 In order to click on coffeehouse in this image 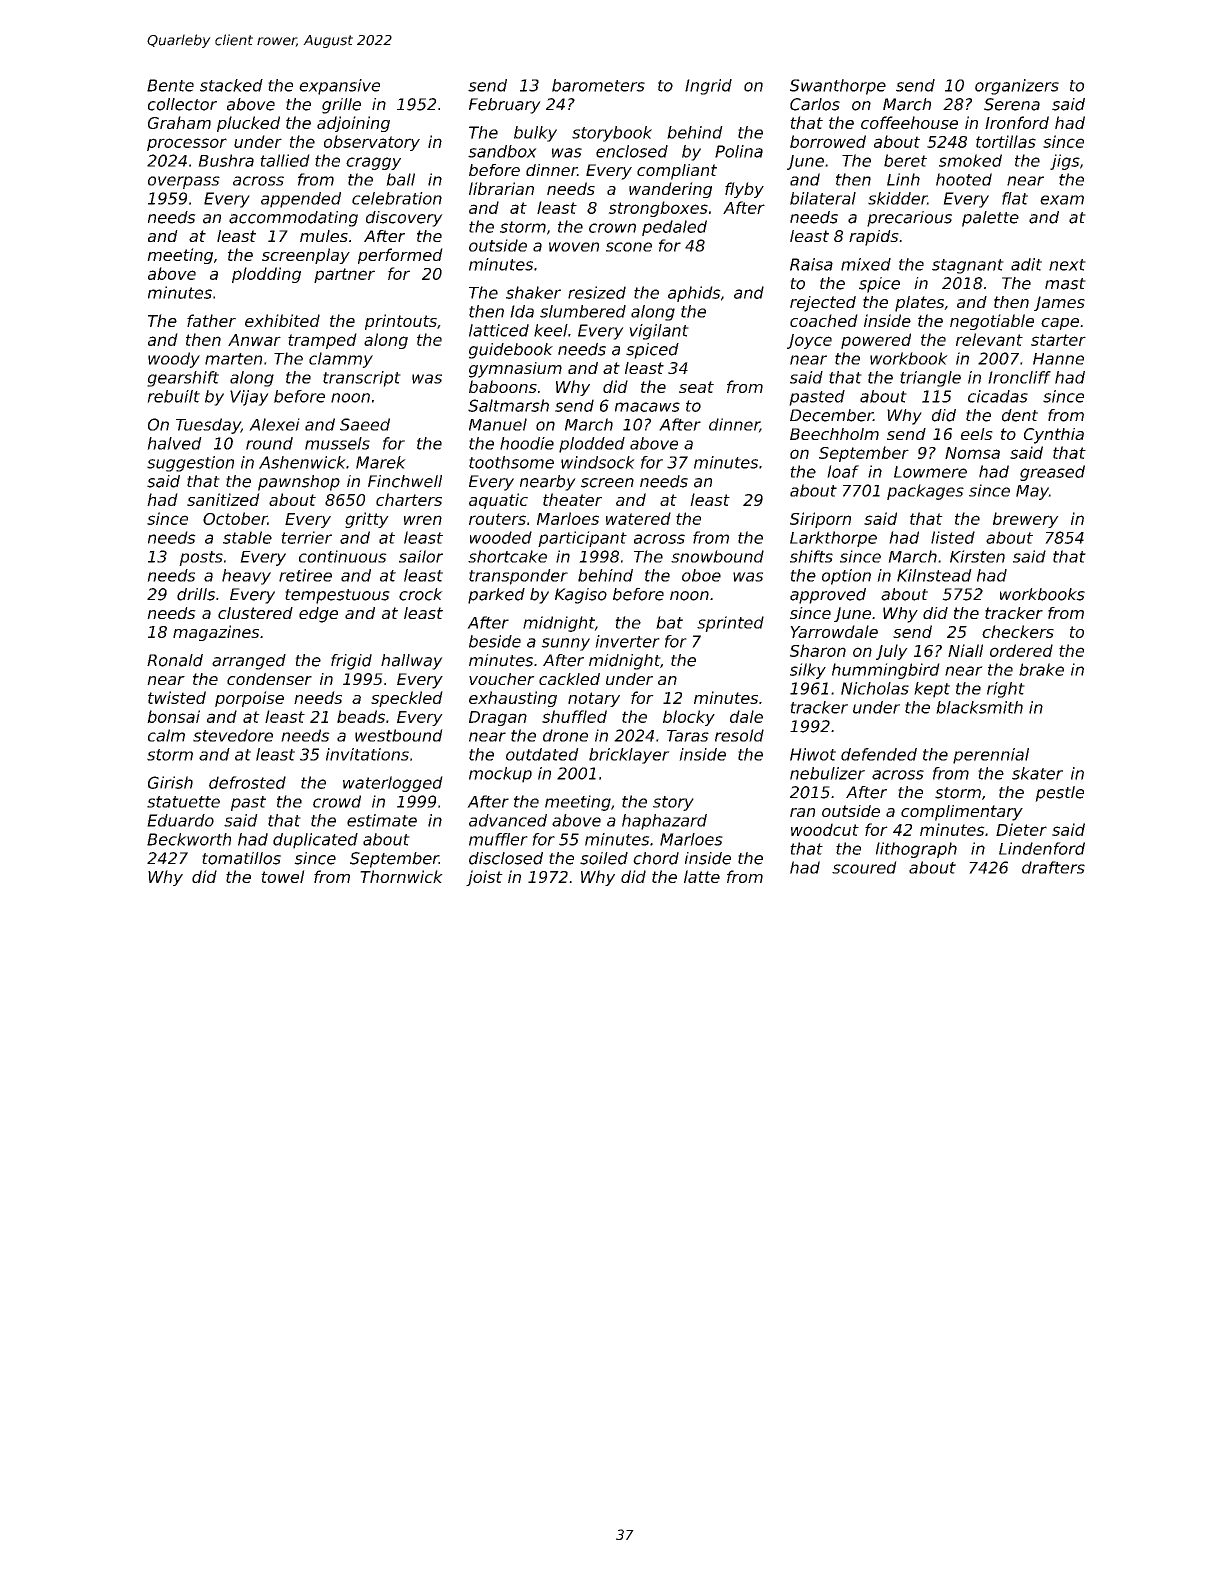, I will do `click(909, 122)`.
